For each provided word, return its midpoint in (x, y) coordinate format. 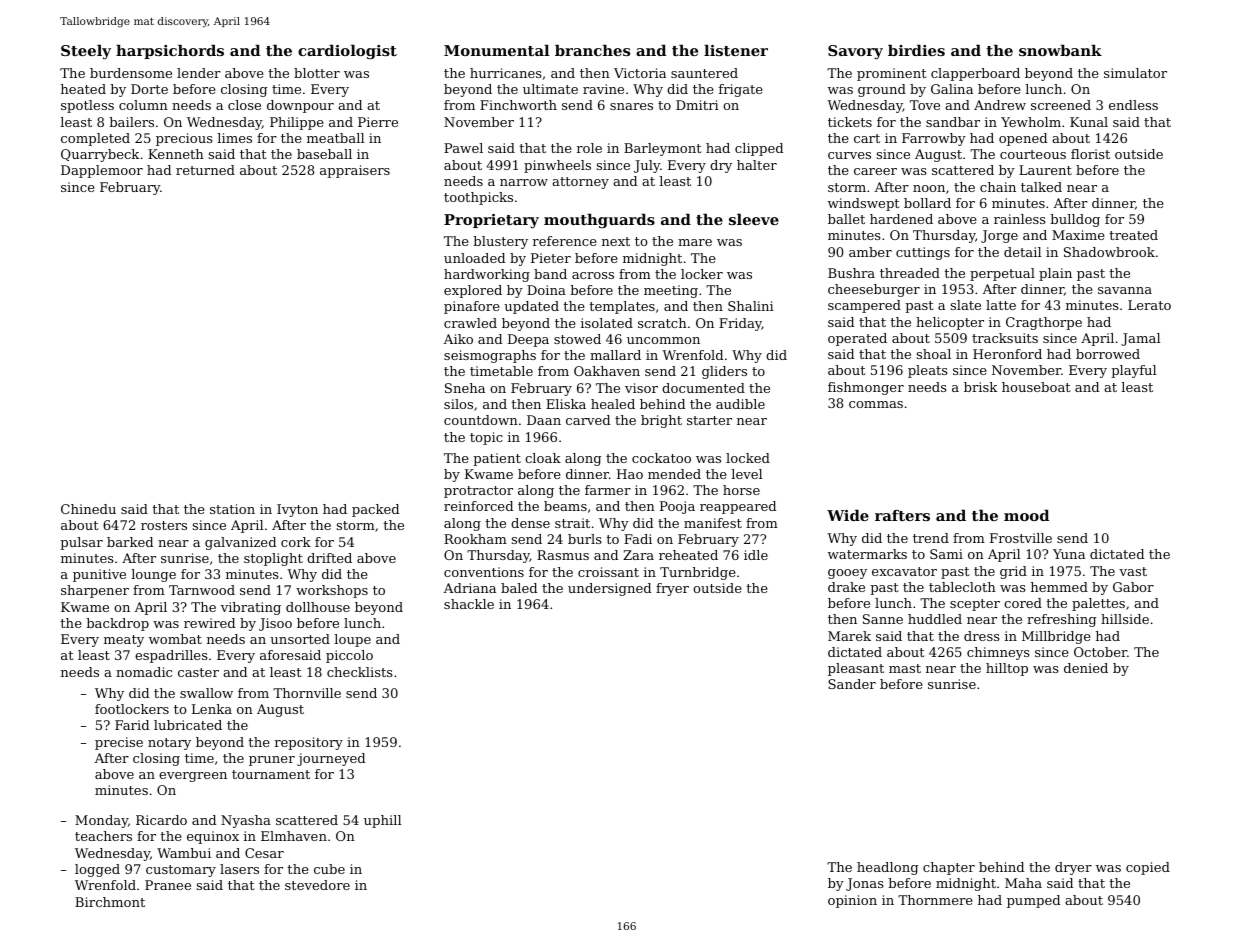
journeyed (331, 759)
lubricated (188, 725)
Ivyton (297, 510)
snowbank (1060, 50)
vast (1133, 571)
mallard (615, 355)
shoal (934, 354)
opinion (852, 901)
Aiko (458, 339)
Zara (638, 555)
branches (592, 50)
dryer (1073, 868)
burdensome (131, 73)
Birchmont (110, 902)
